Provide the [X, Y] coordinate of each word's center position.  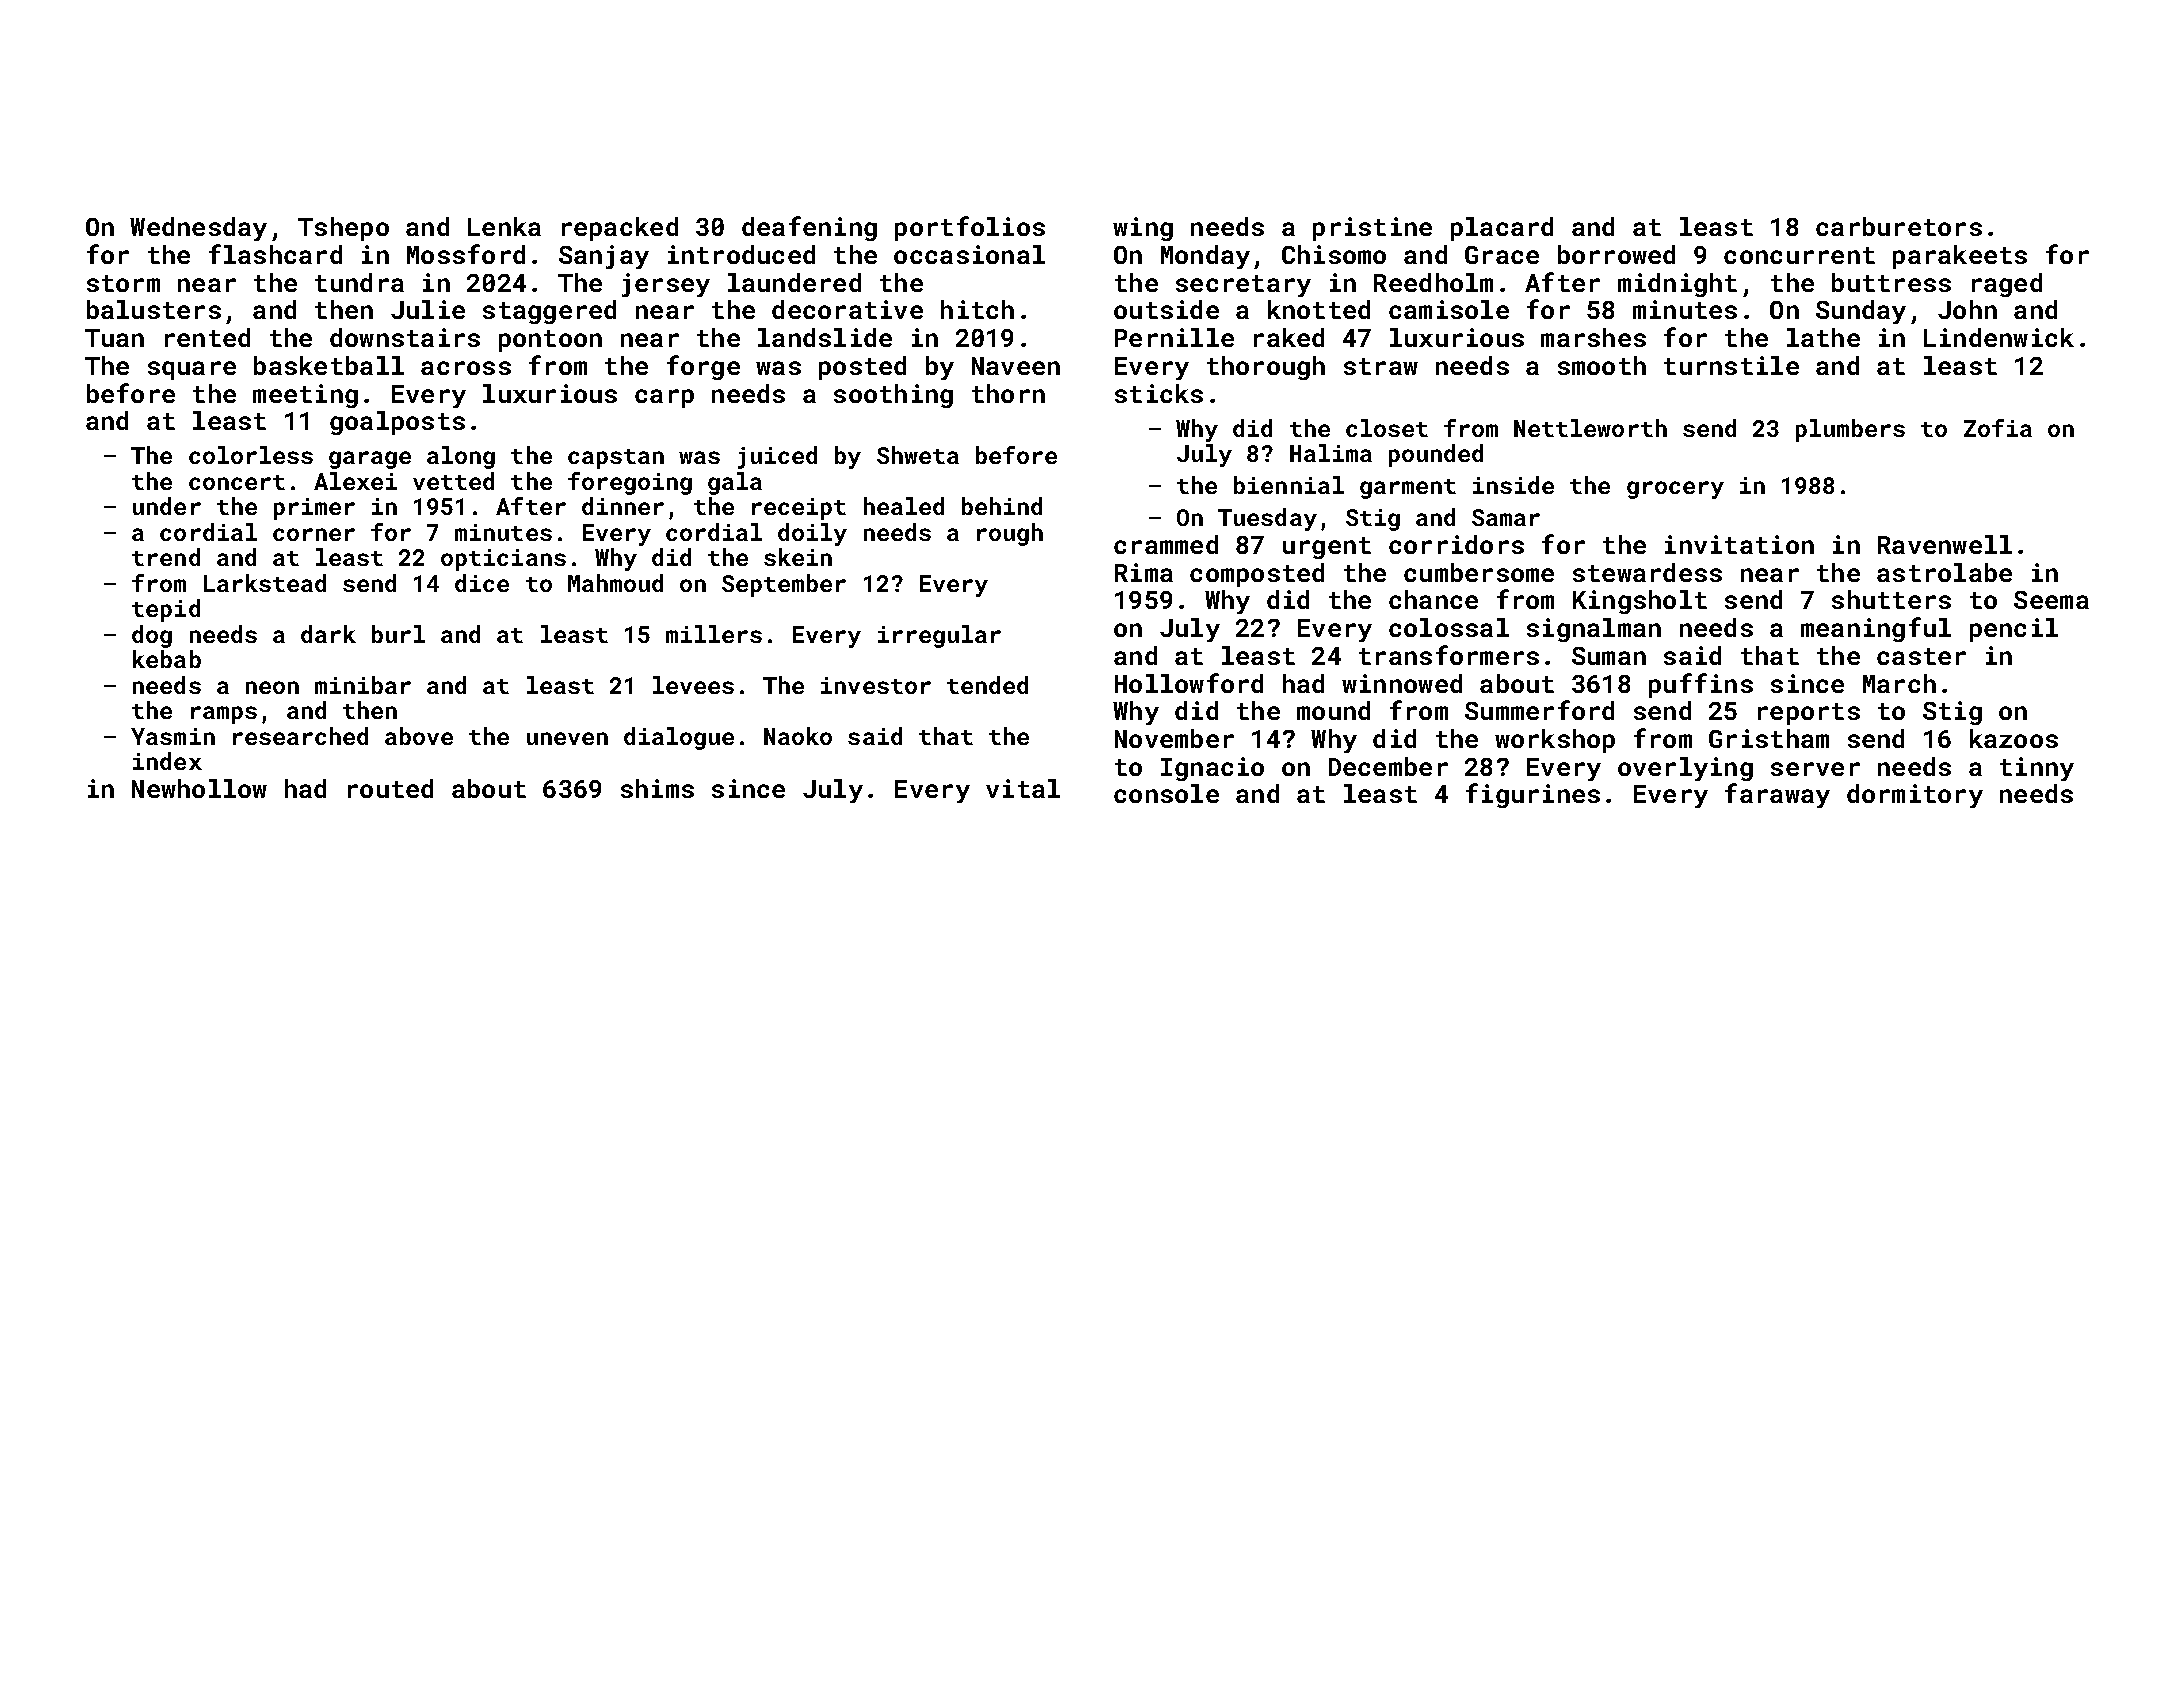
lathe [1823, 337]
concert [237, 482]
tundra [359, 282]
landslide [825, 337]
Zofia [1998, 428]
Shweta [918, 455]
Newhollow [199, 788]
